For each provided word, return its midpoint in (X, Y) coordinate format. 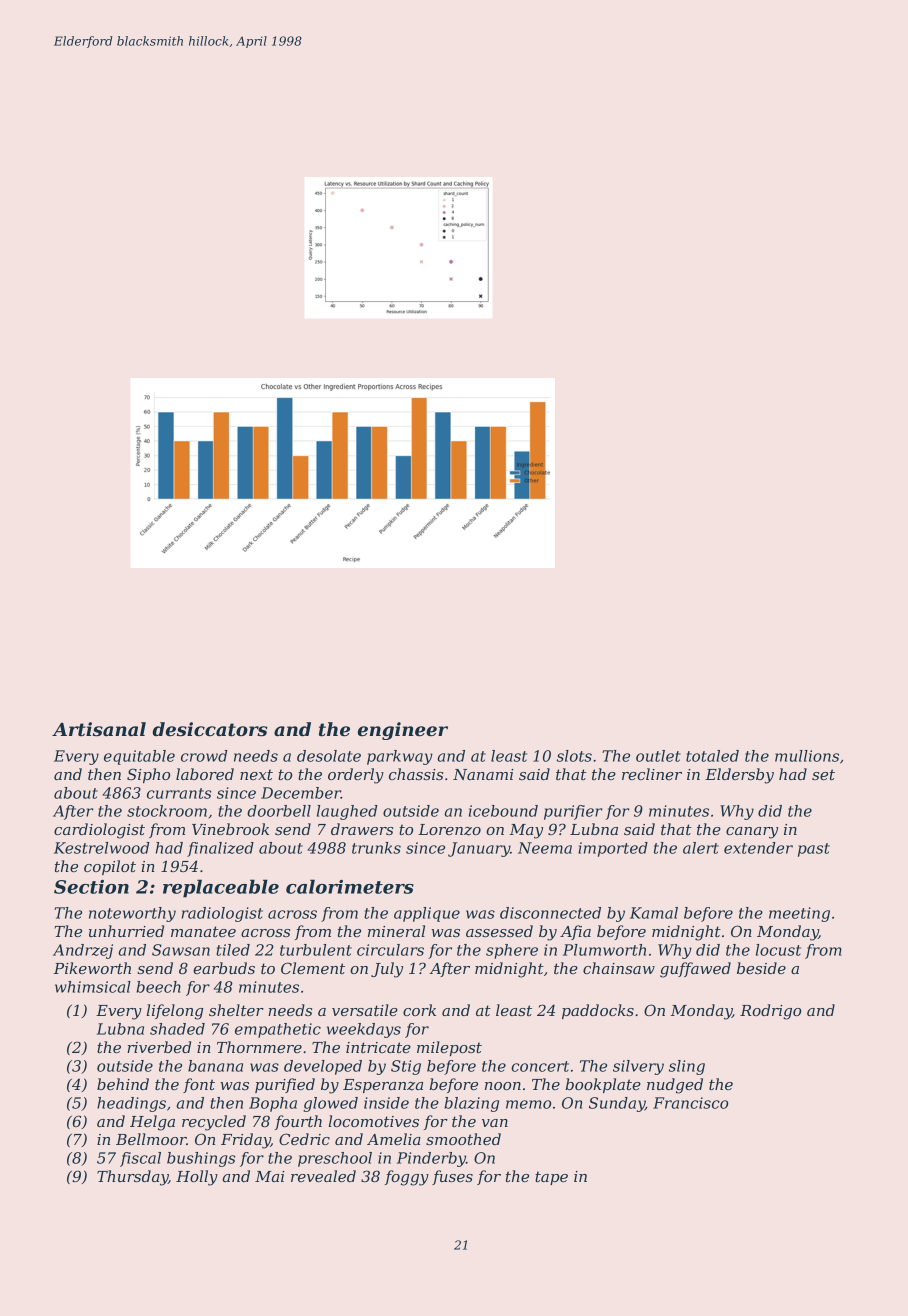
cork (419, 1010)
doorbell (279, 811)
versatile (365, 1010)
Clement (313, 968)
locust (778, 950)
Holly (197, 1178)
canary (752, 833)
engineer (403, 731)
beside (761, 968)
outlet (658, 756)
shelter (236, 1010)
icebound (503, 811)
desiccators (210, 729)
